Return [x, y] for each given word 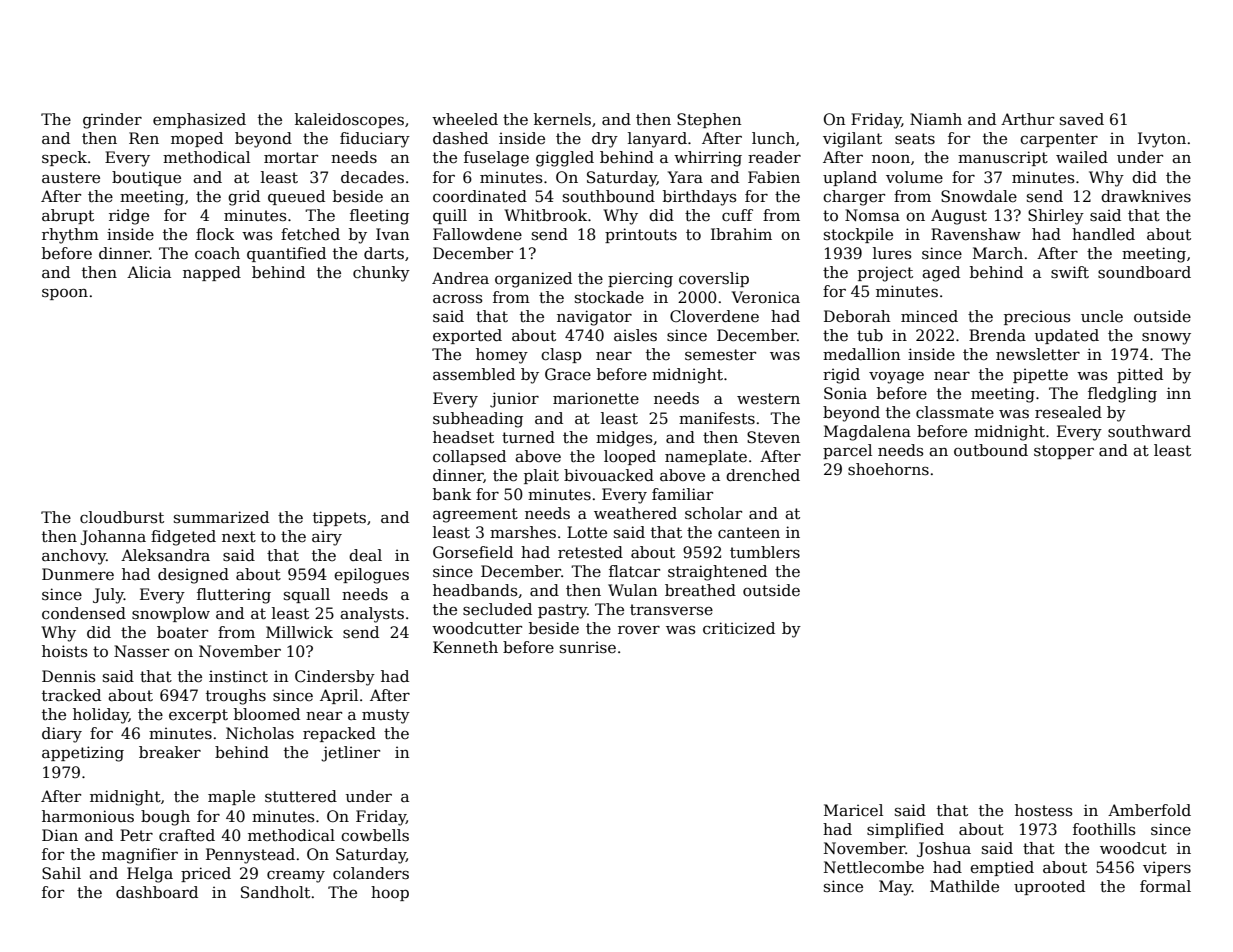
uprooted [1049, 887]
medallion [861, 354]
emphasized [199, 120]
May [895, 888]
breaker [170, 752]
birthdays [700, 198]
